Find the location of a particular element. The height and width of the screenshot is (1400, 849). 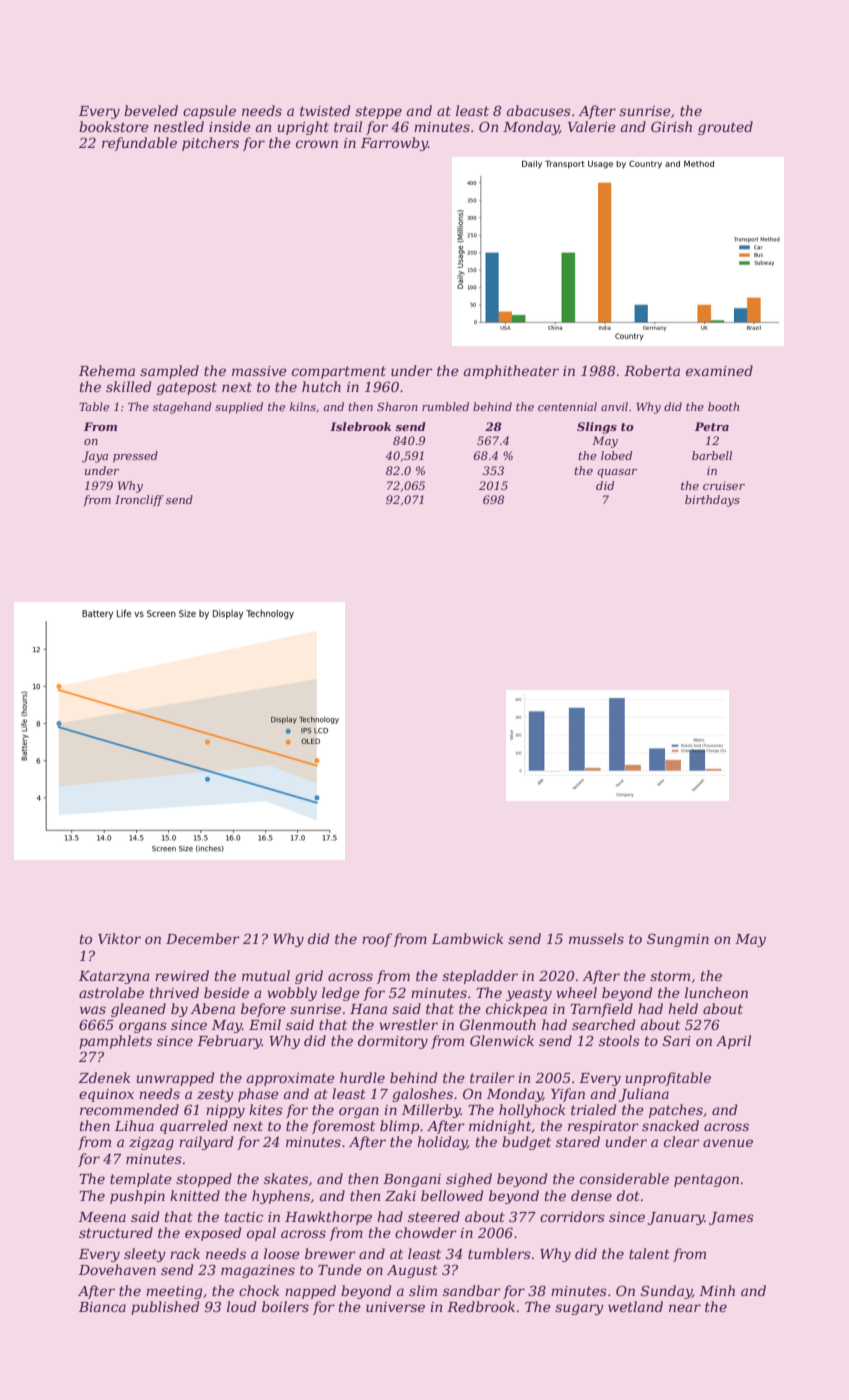

quasar is located at coordinates (617, 473).
